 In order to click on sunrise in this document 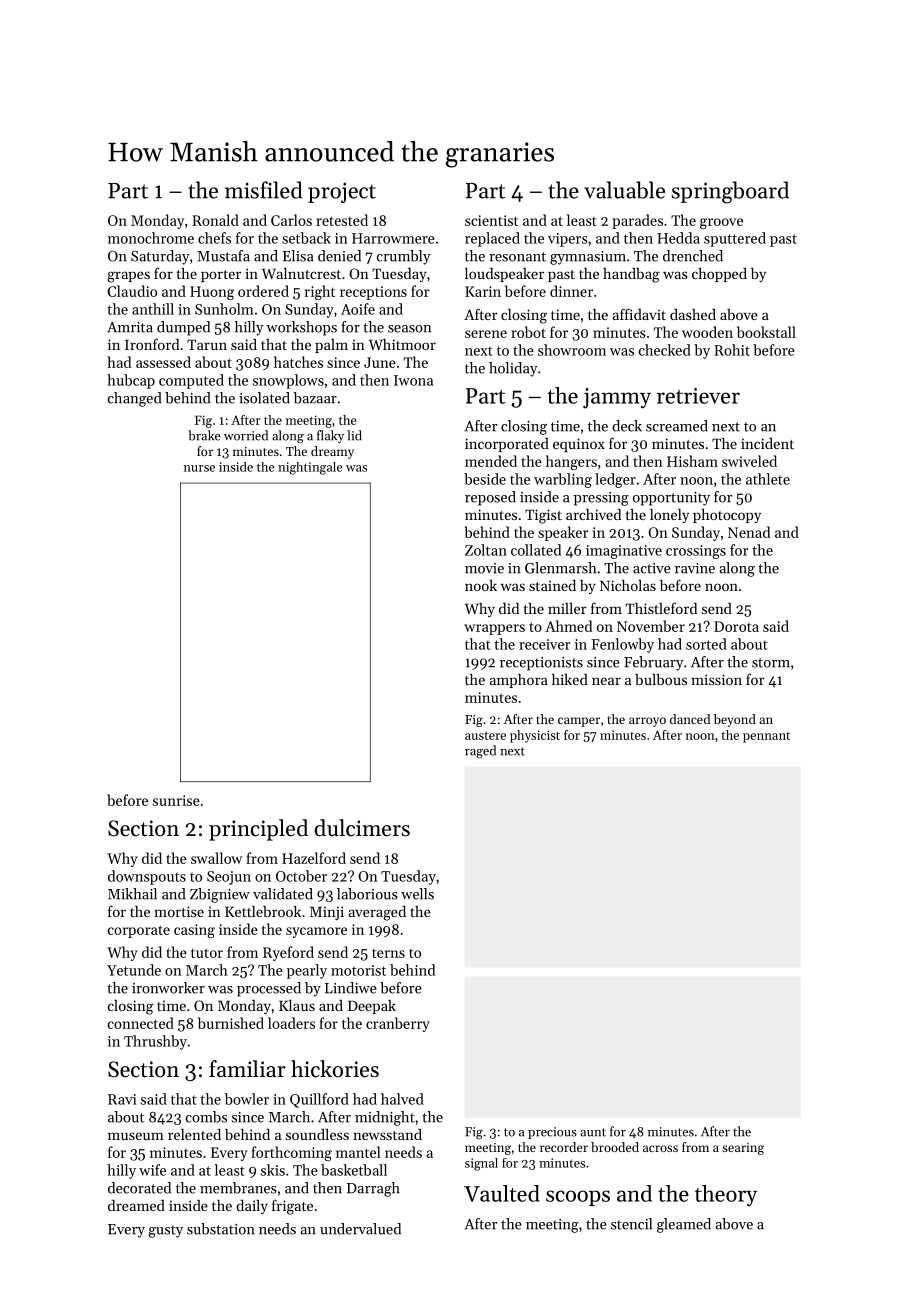, I will do `click(176, 800)`.
